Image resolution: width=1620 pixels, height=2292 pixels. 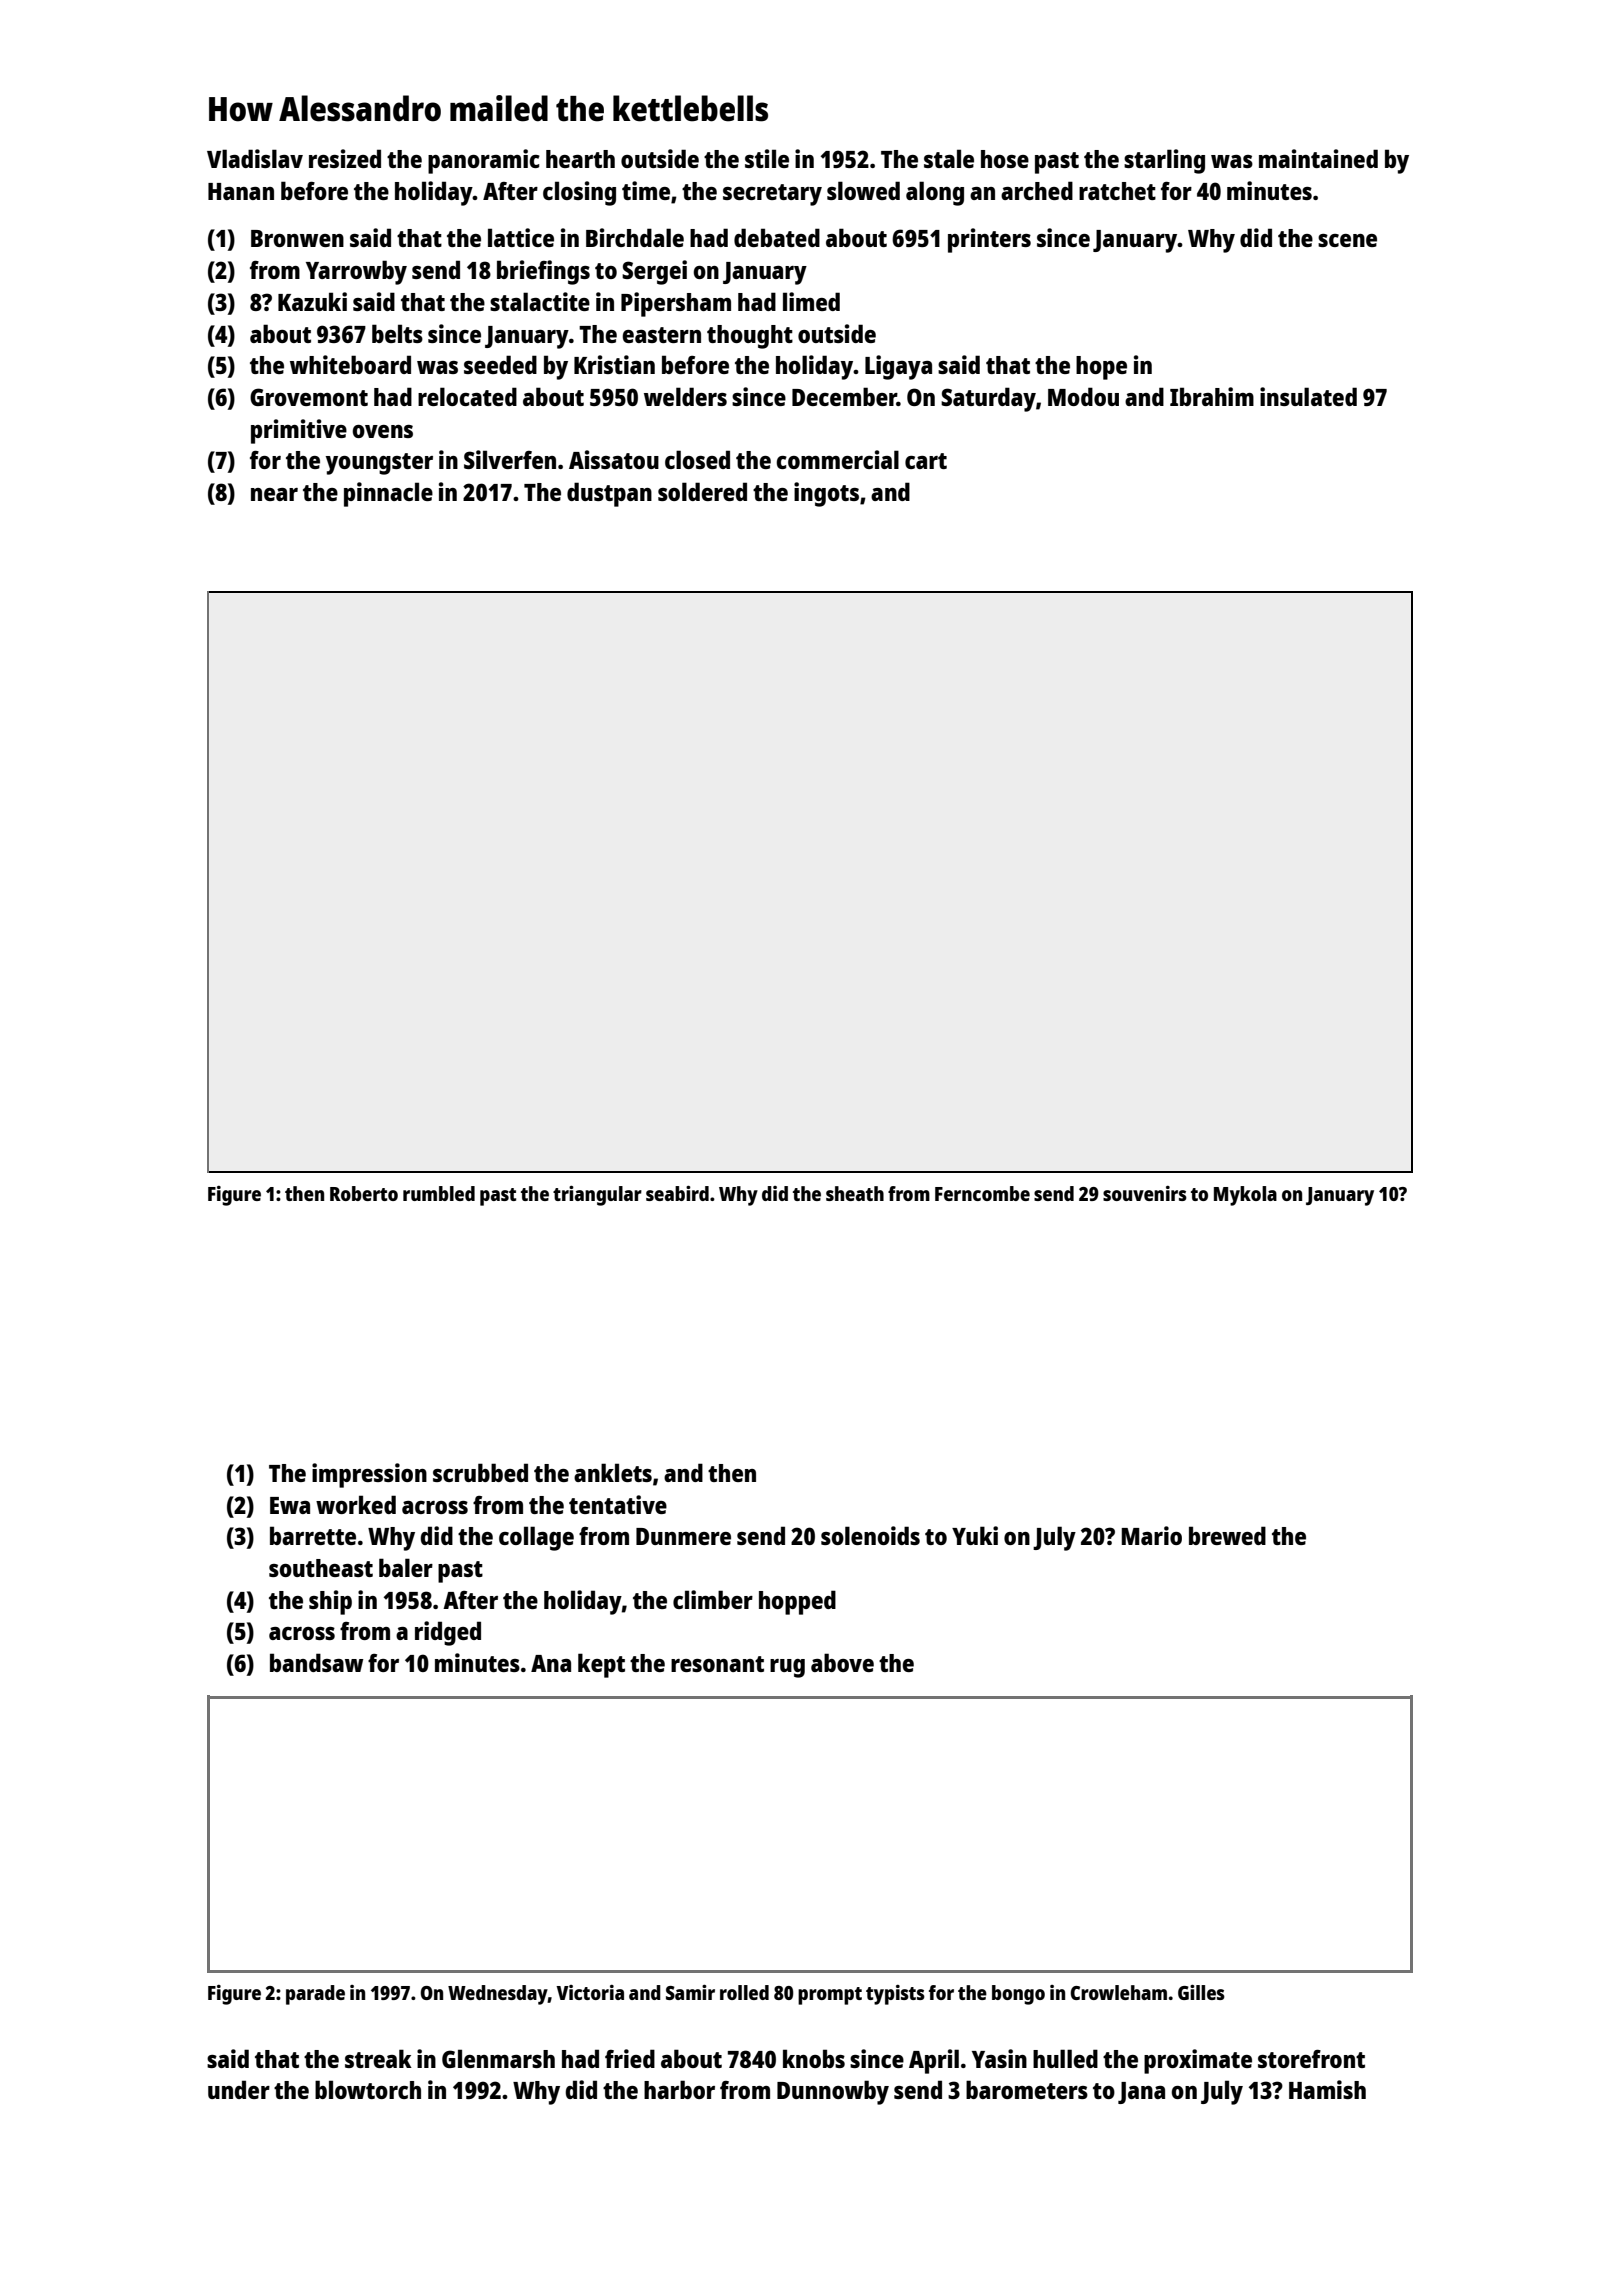 What do you see at coordinates (679, 2089) in the image?
I see `harbor` at bounding box center [679, 2089].
